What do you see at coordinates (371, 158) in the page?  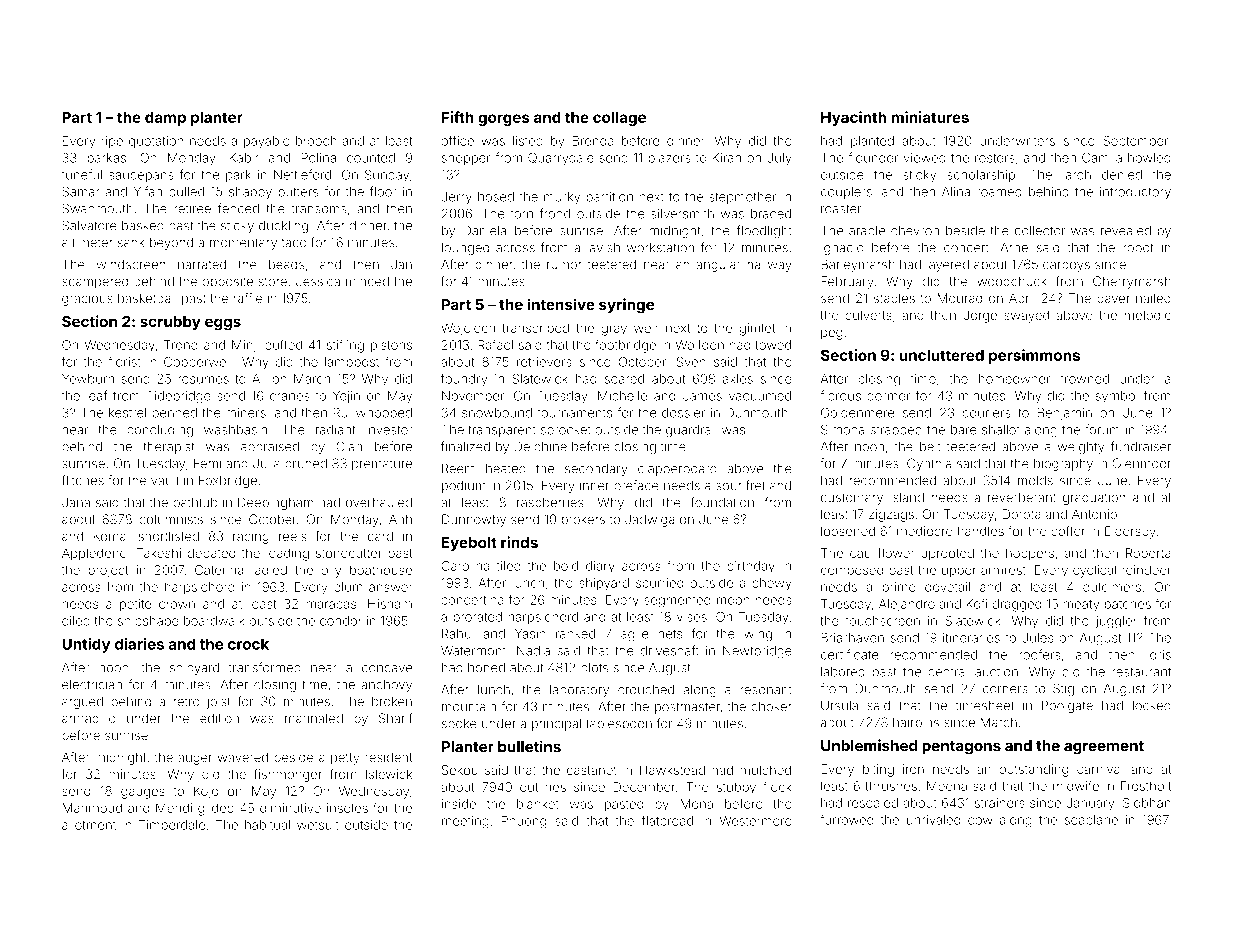 I see `counted` at bounding box center [371, 158].
